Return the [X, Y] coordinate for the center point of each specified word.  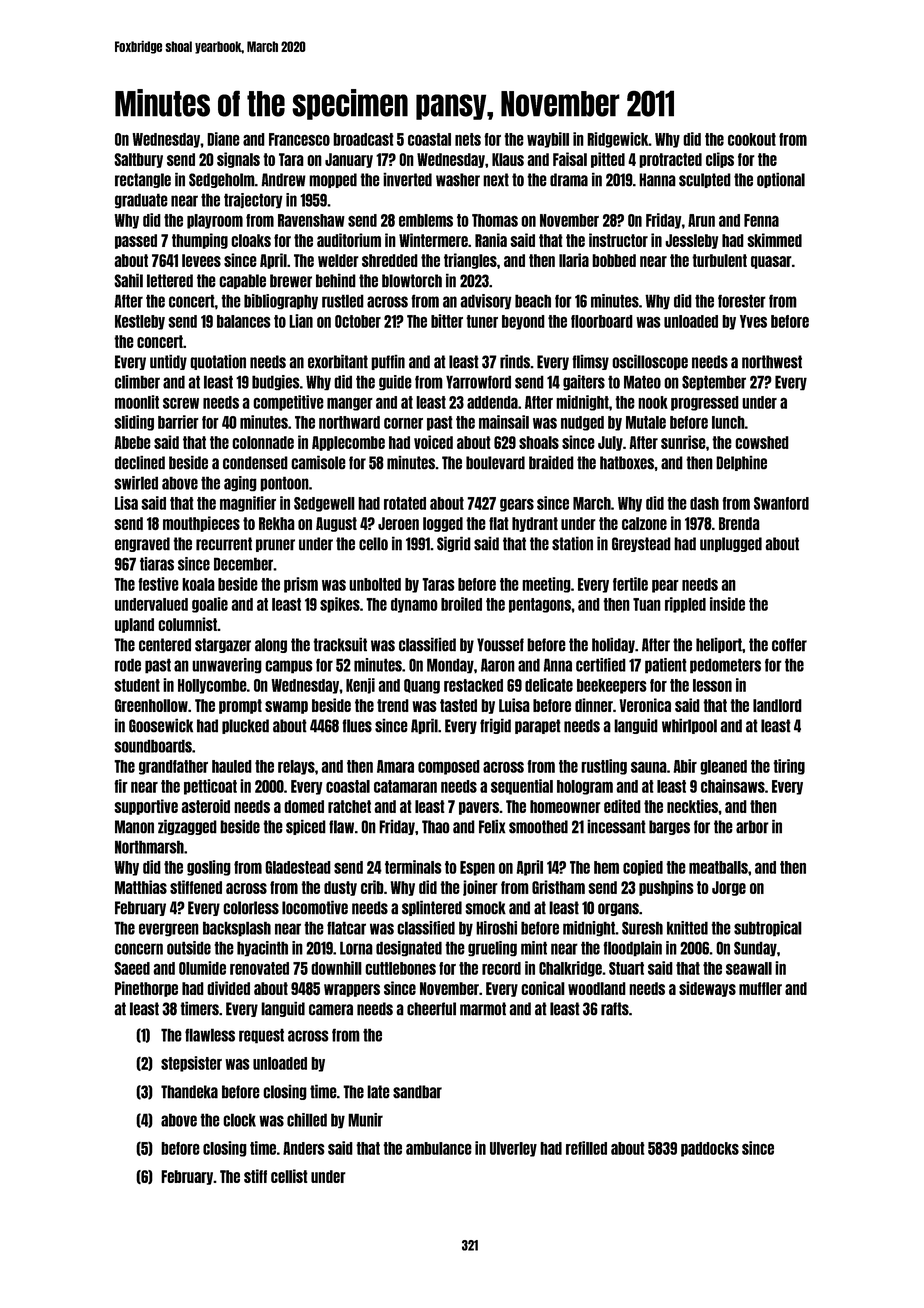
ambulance [439, 1148]
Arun [701, 220]
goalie [210, 605]
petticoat [210, 787]
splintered [432, 908]
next [496, 180]
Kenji [360, 686]
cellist [289, 1176]
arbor [752, 827]
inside [727, 604]
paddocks [710, 1149]
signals [238, 160]
